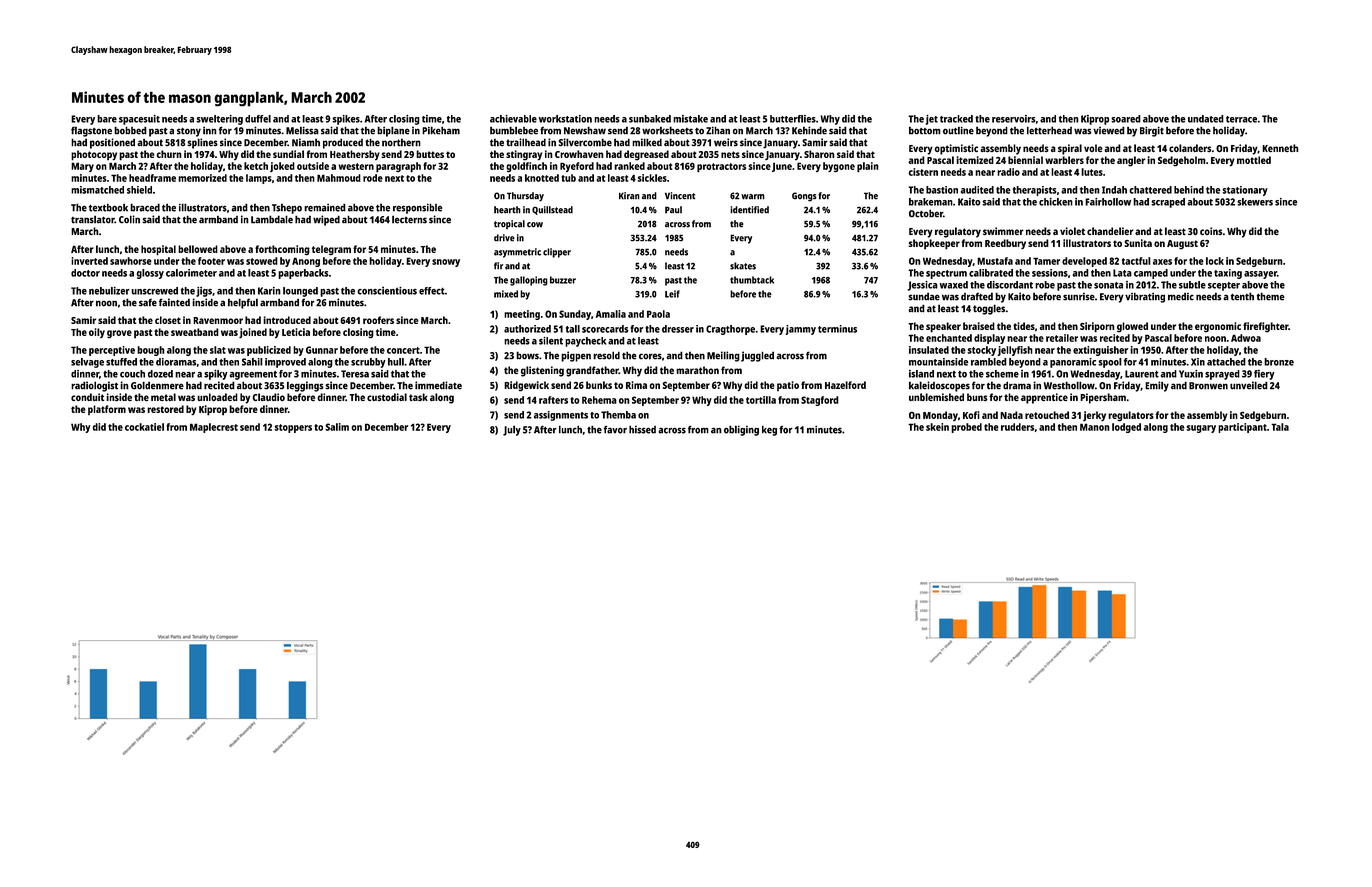 The width and height of the page is (1372, 887). Describe the element at coordinates (557, 253) in the page. I see `clipper` at that location.
